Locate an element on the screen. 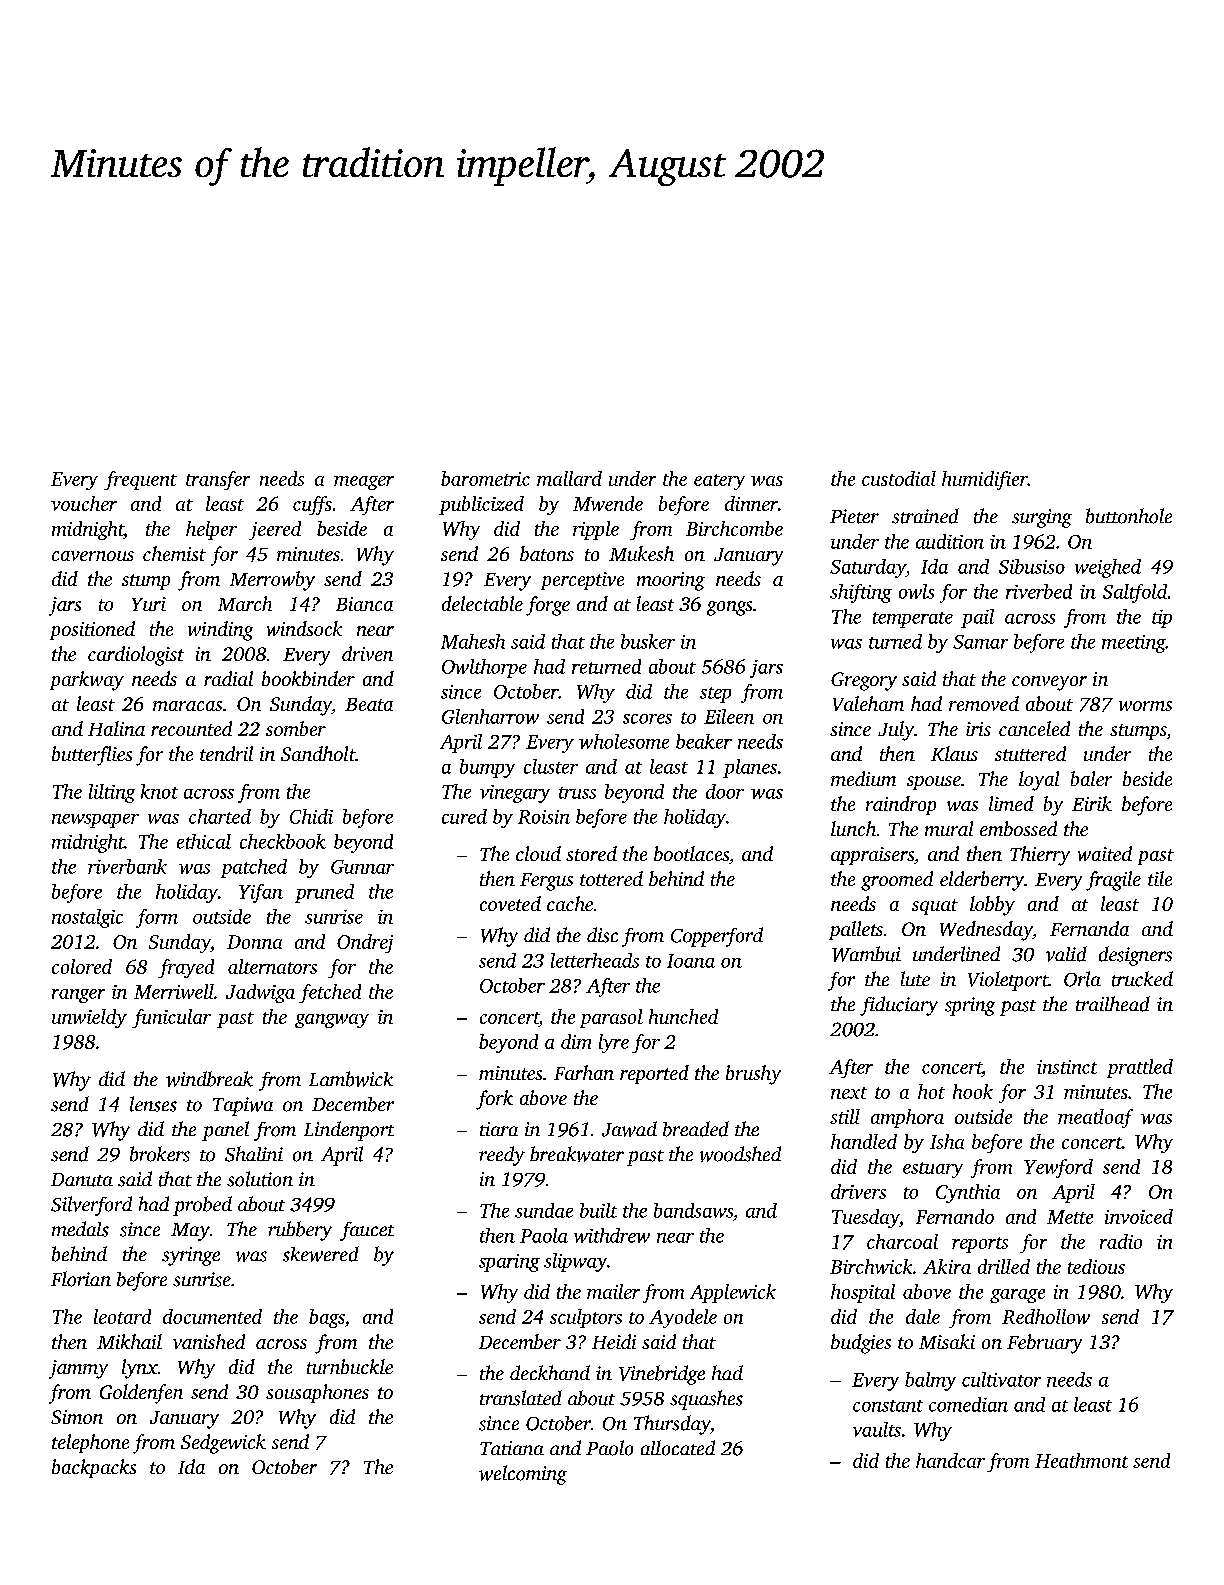 Image resolution: width=1224 pixels, height=1585 pixels. eatery is located at coordinates (719, 482).
